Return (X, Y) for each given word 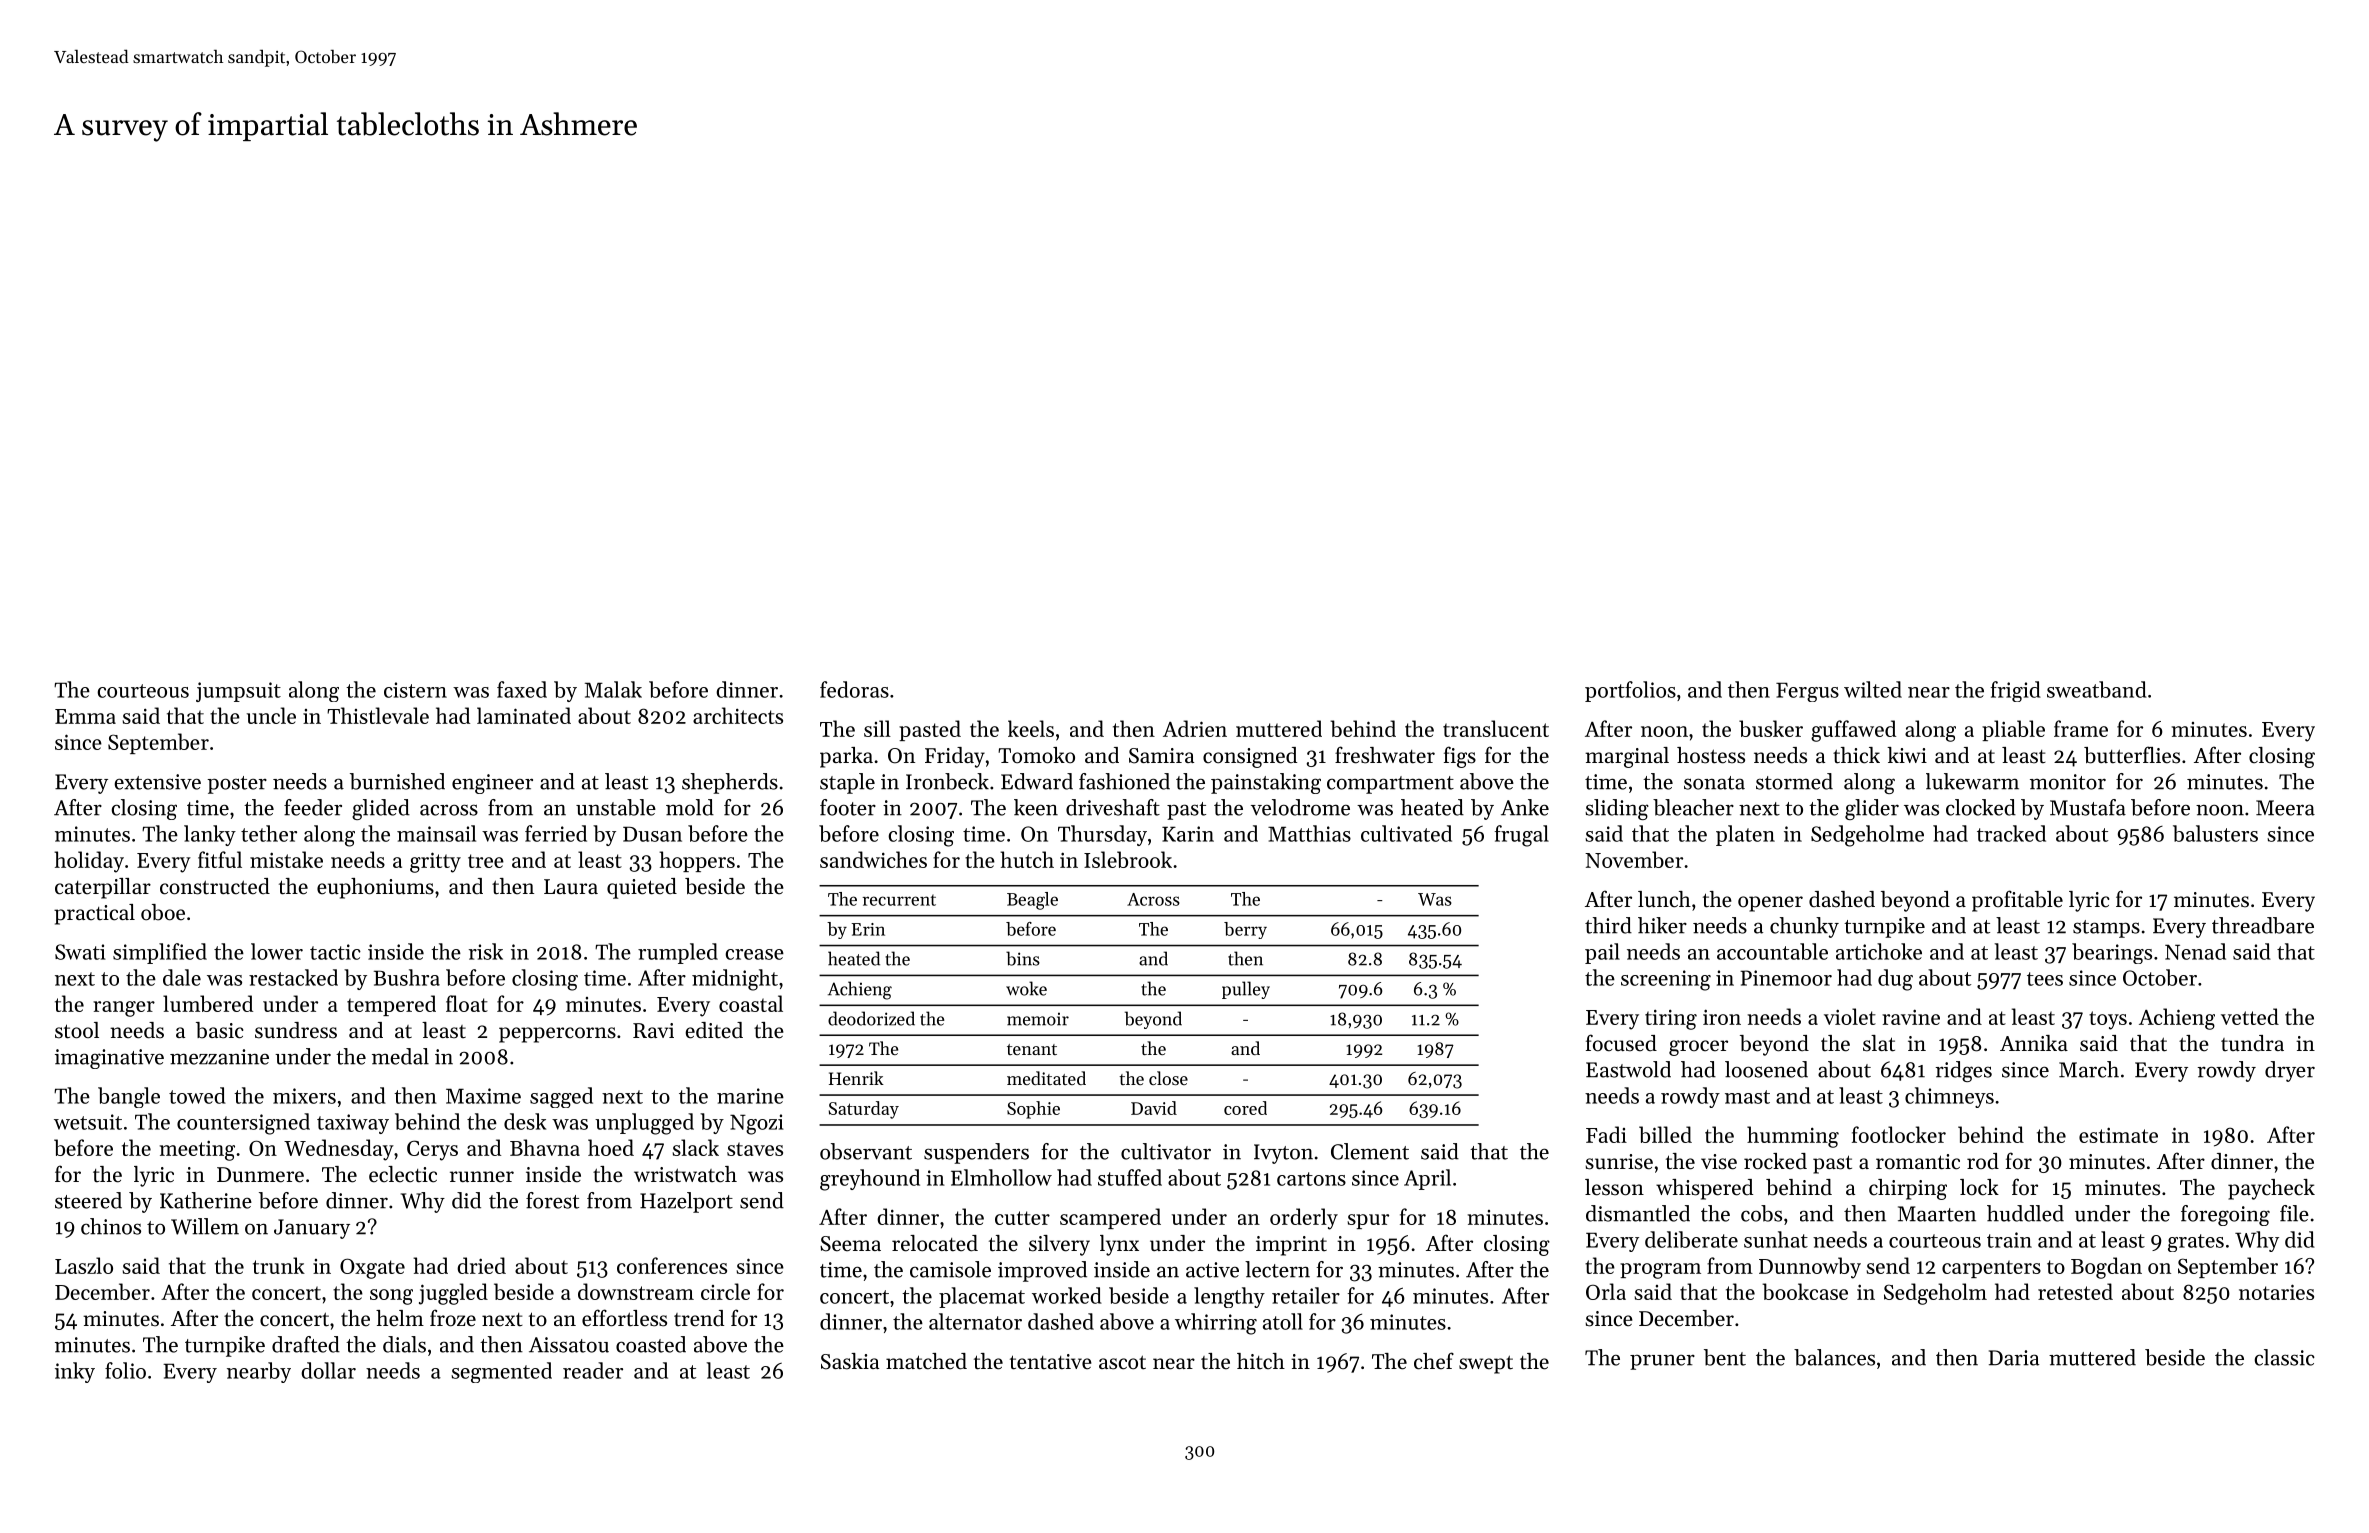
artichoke (1879, 951)
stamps (2106, 929)
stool (77, 1030)
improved (1042, 1271)
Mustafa (2088, 807)
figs (1460, 757)
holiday (89, 862)
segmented (501, 1372)
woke (1026, 988)
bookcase (1805, 1291)
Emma (85, 716)
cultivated (1406, 833)
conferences (672, 1265)
